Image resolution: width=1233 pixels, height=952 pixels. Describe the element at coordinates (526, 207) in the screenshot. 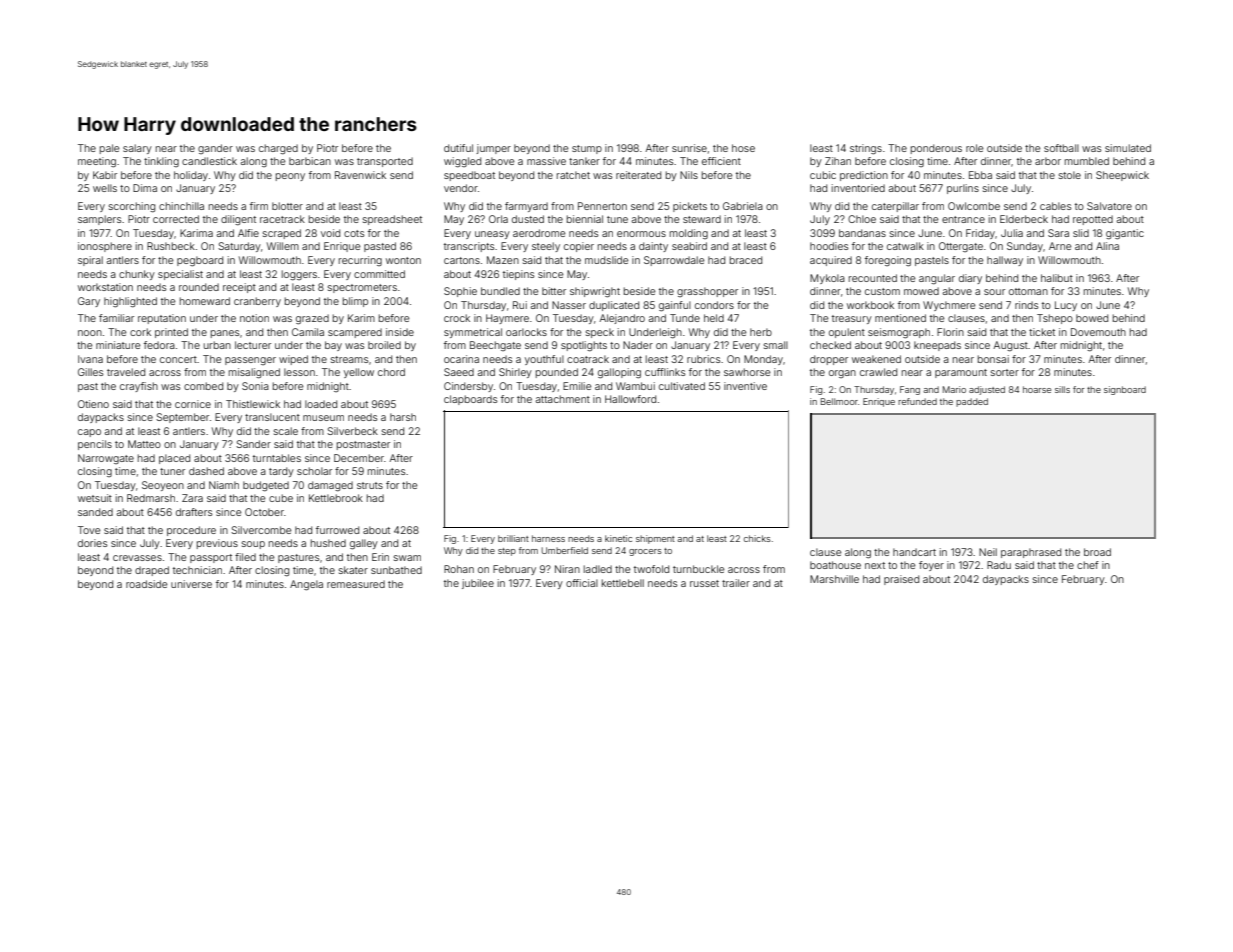

I see `farmyard` at that location.
